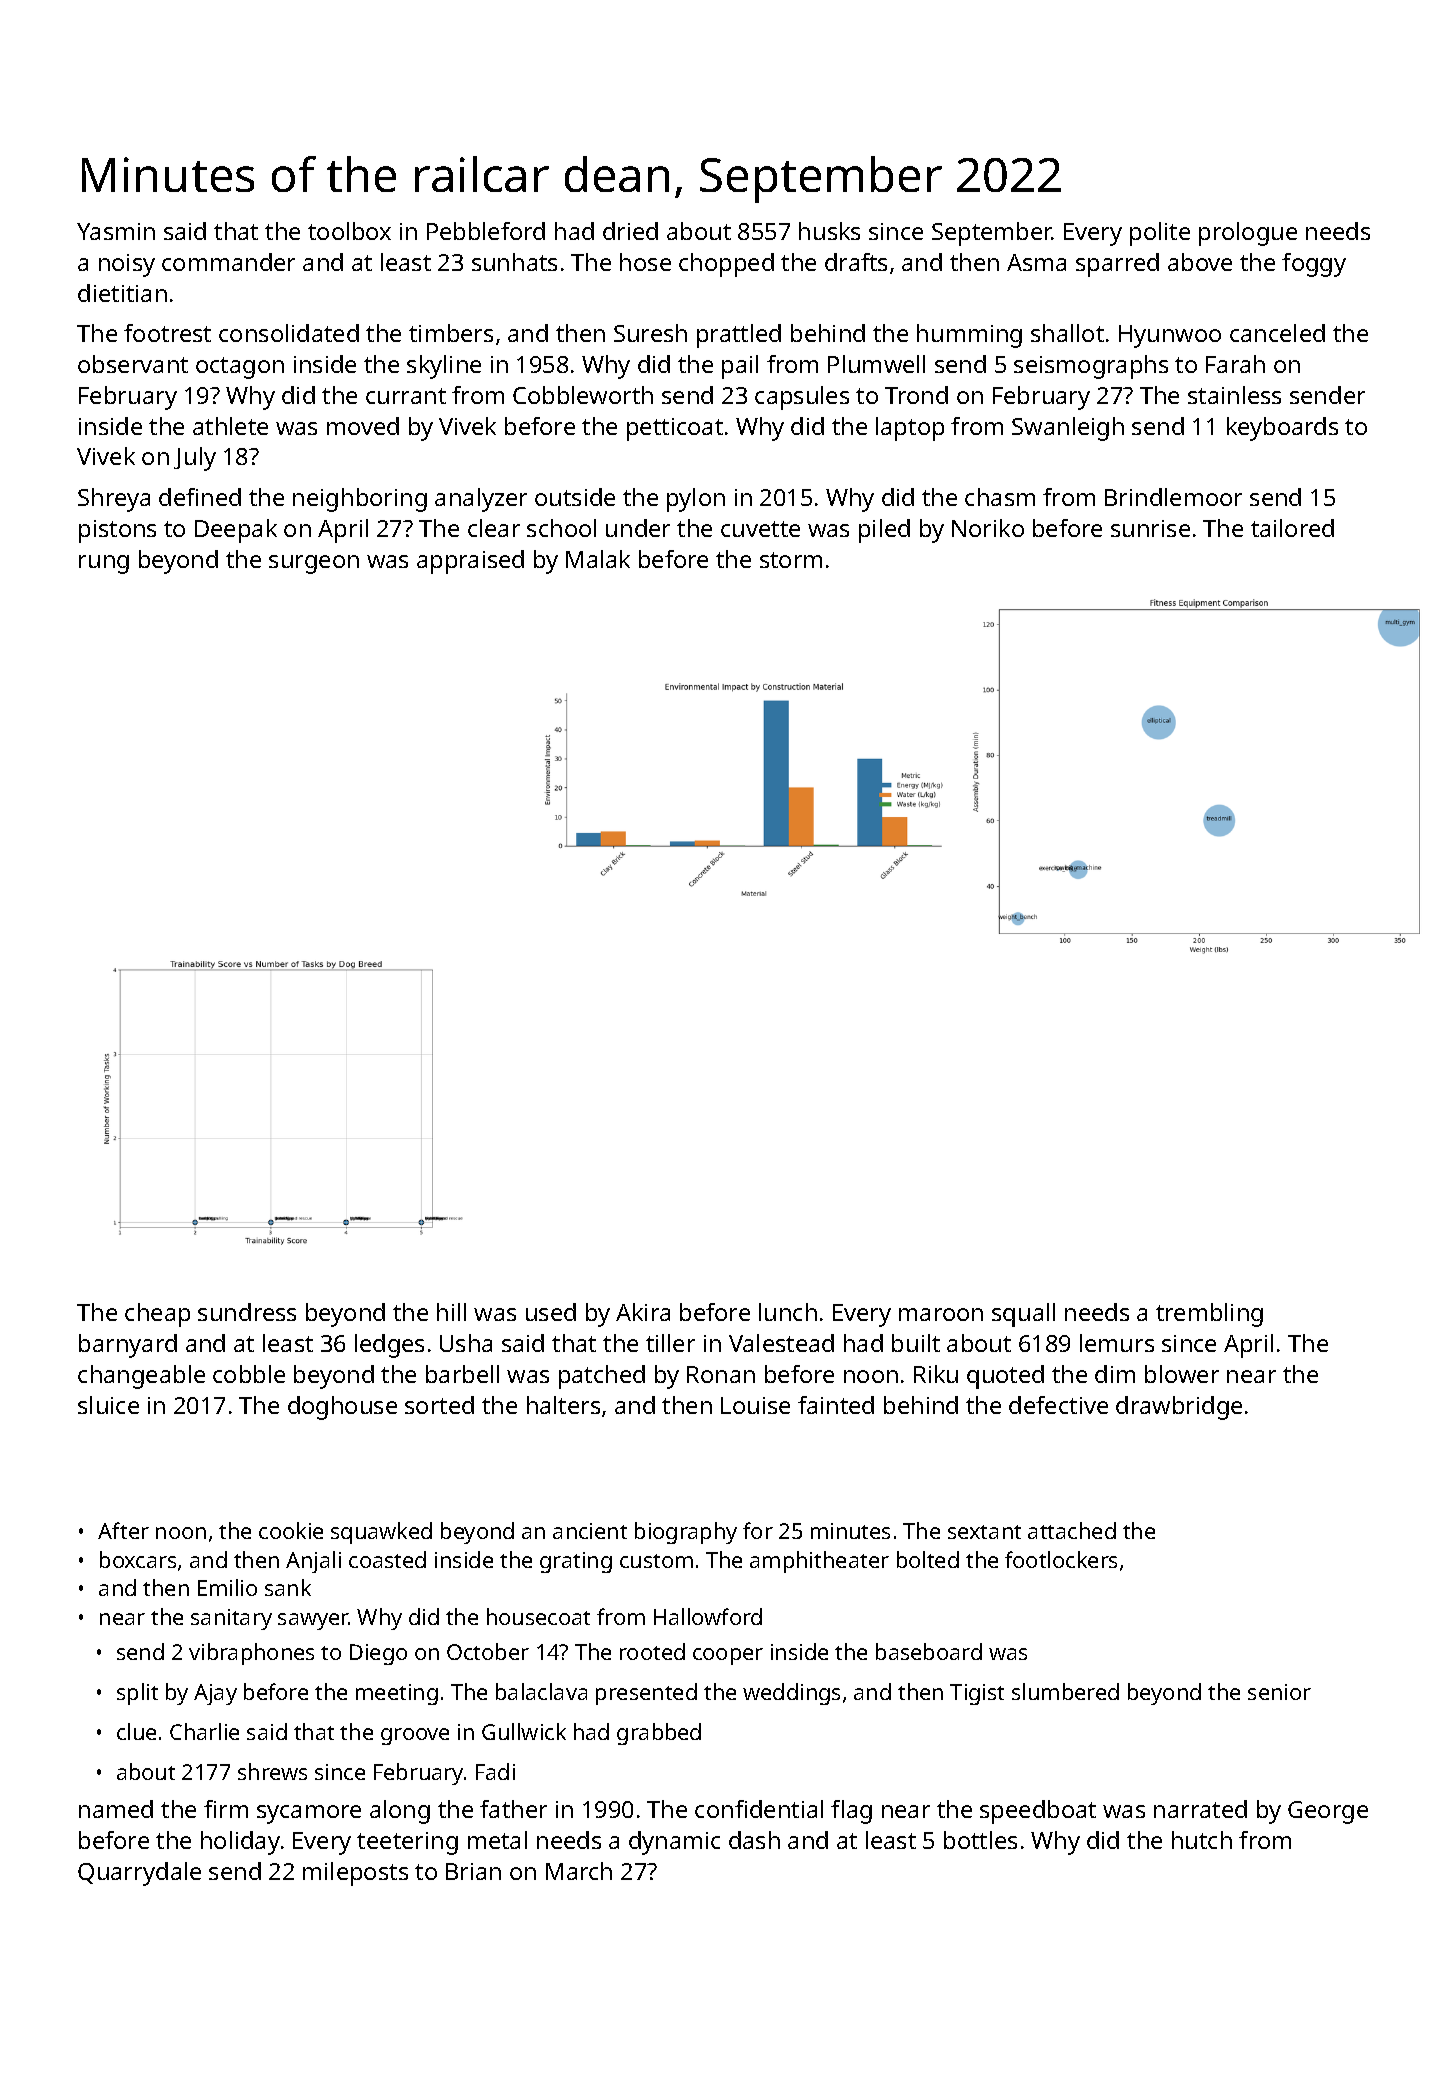  I want to click on cheap, so click(157, 1315).
